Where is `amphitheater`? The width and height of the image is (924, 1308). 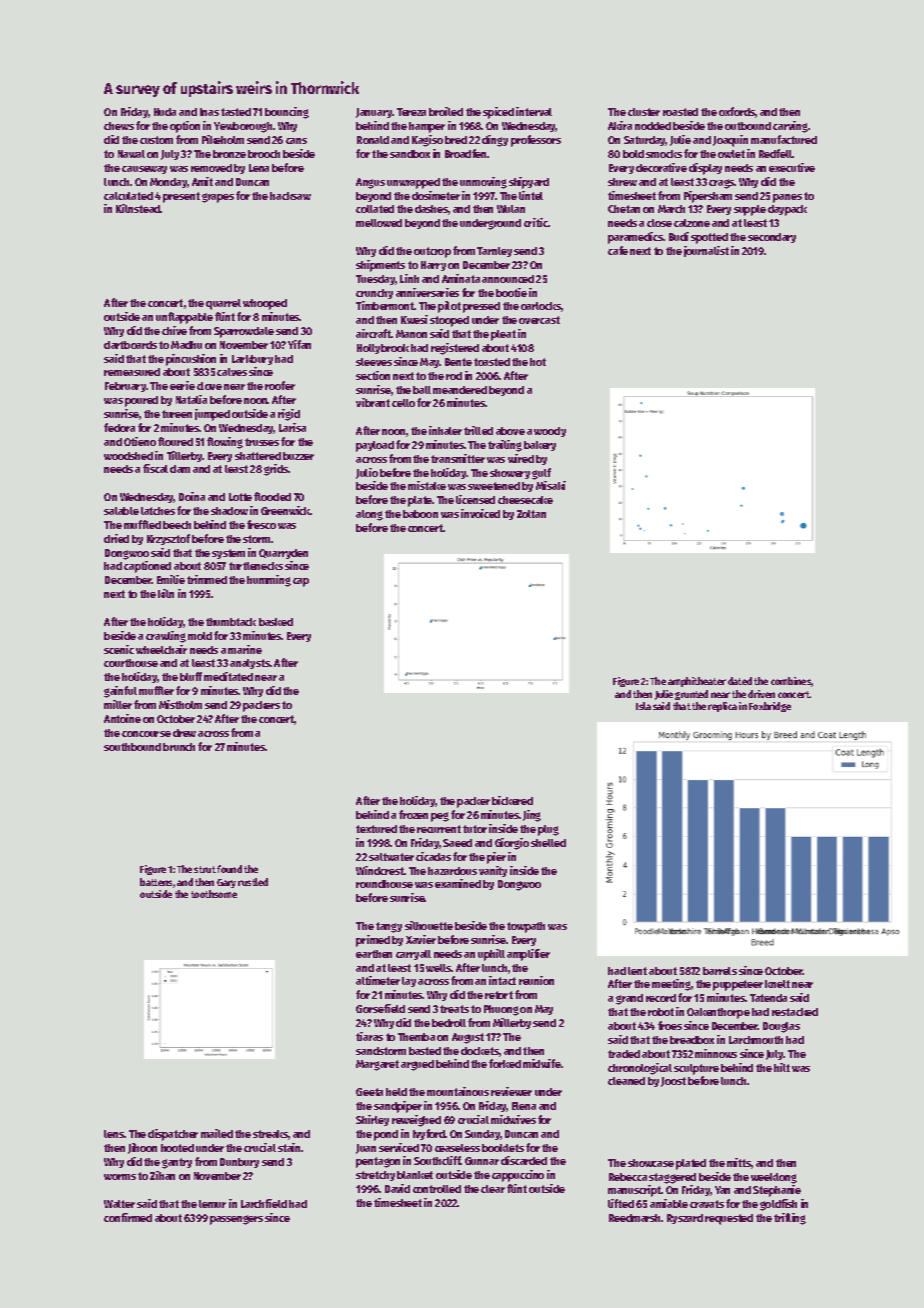 amphitheater is located at coordinates (697, 682).
